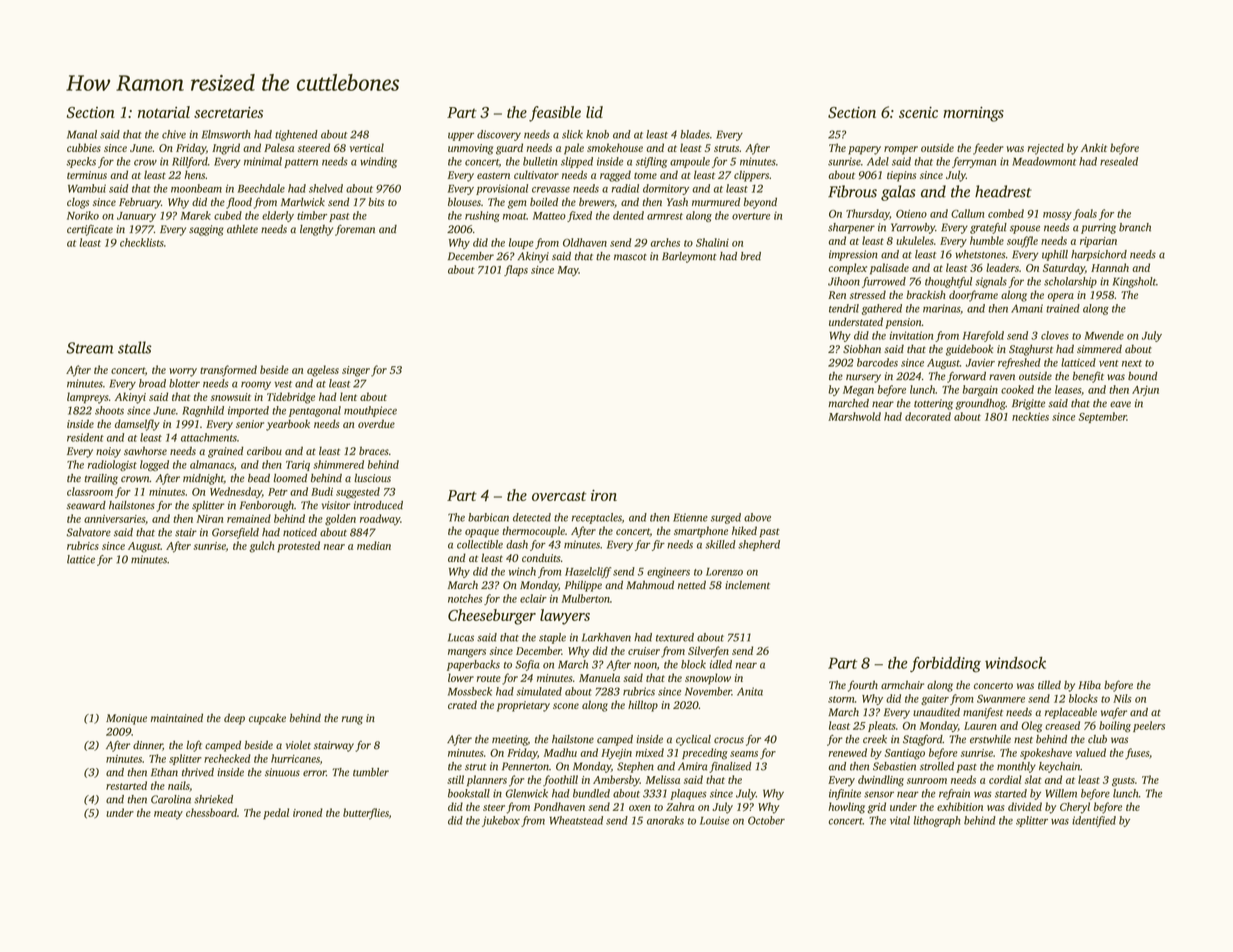  What do you see at coordinates (966, 377) in the image?
I see `forward` at bounding box center [966, 377].
